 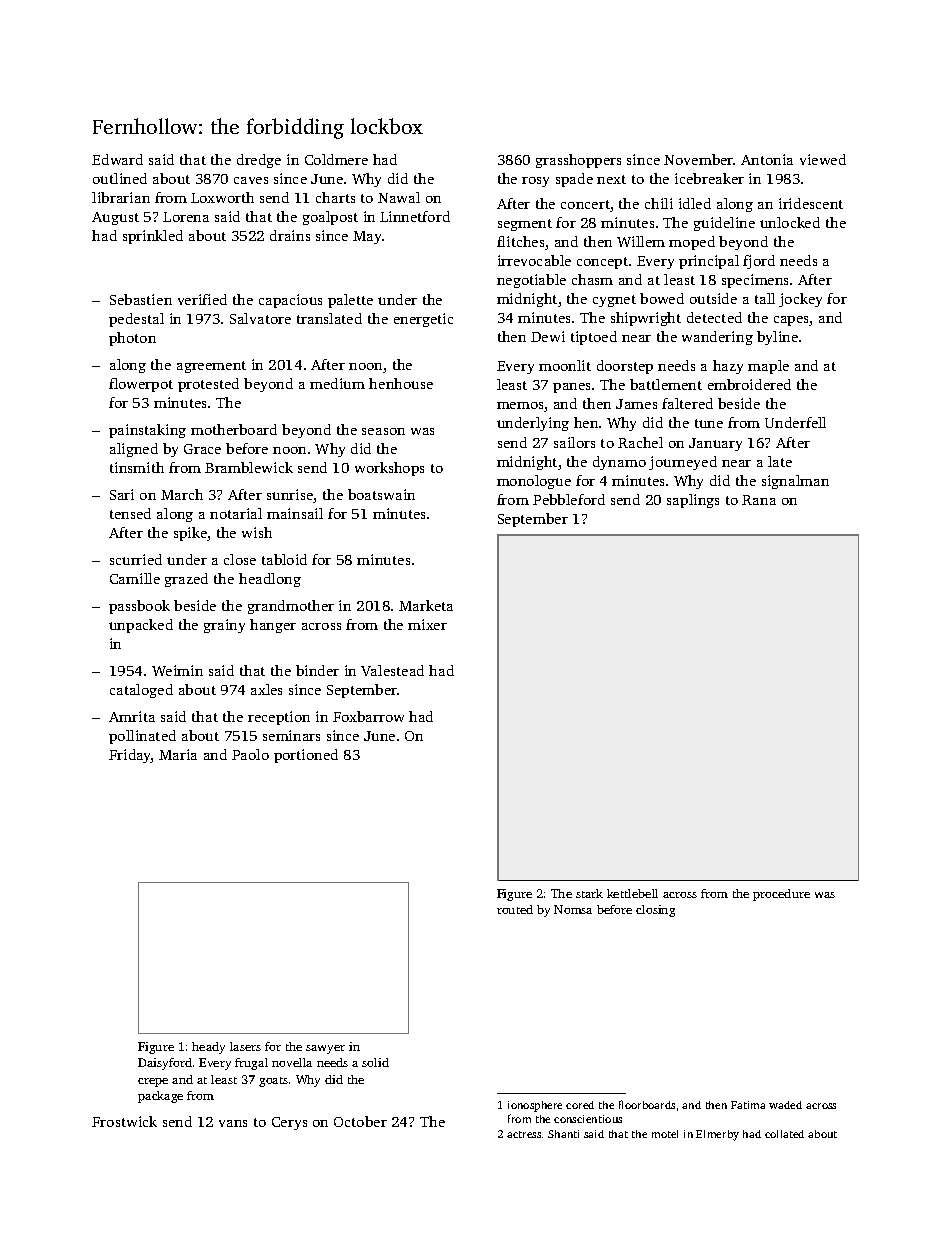 What do you see at coordinates (699, 159) in the screenshot?
I see `November` at bounding box center [699, 159].
